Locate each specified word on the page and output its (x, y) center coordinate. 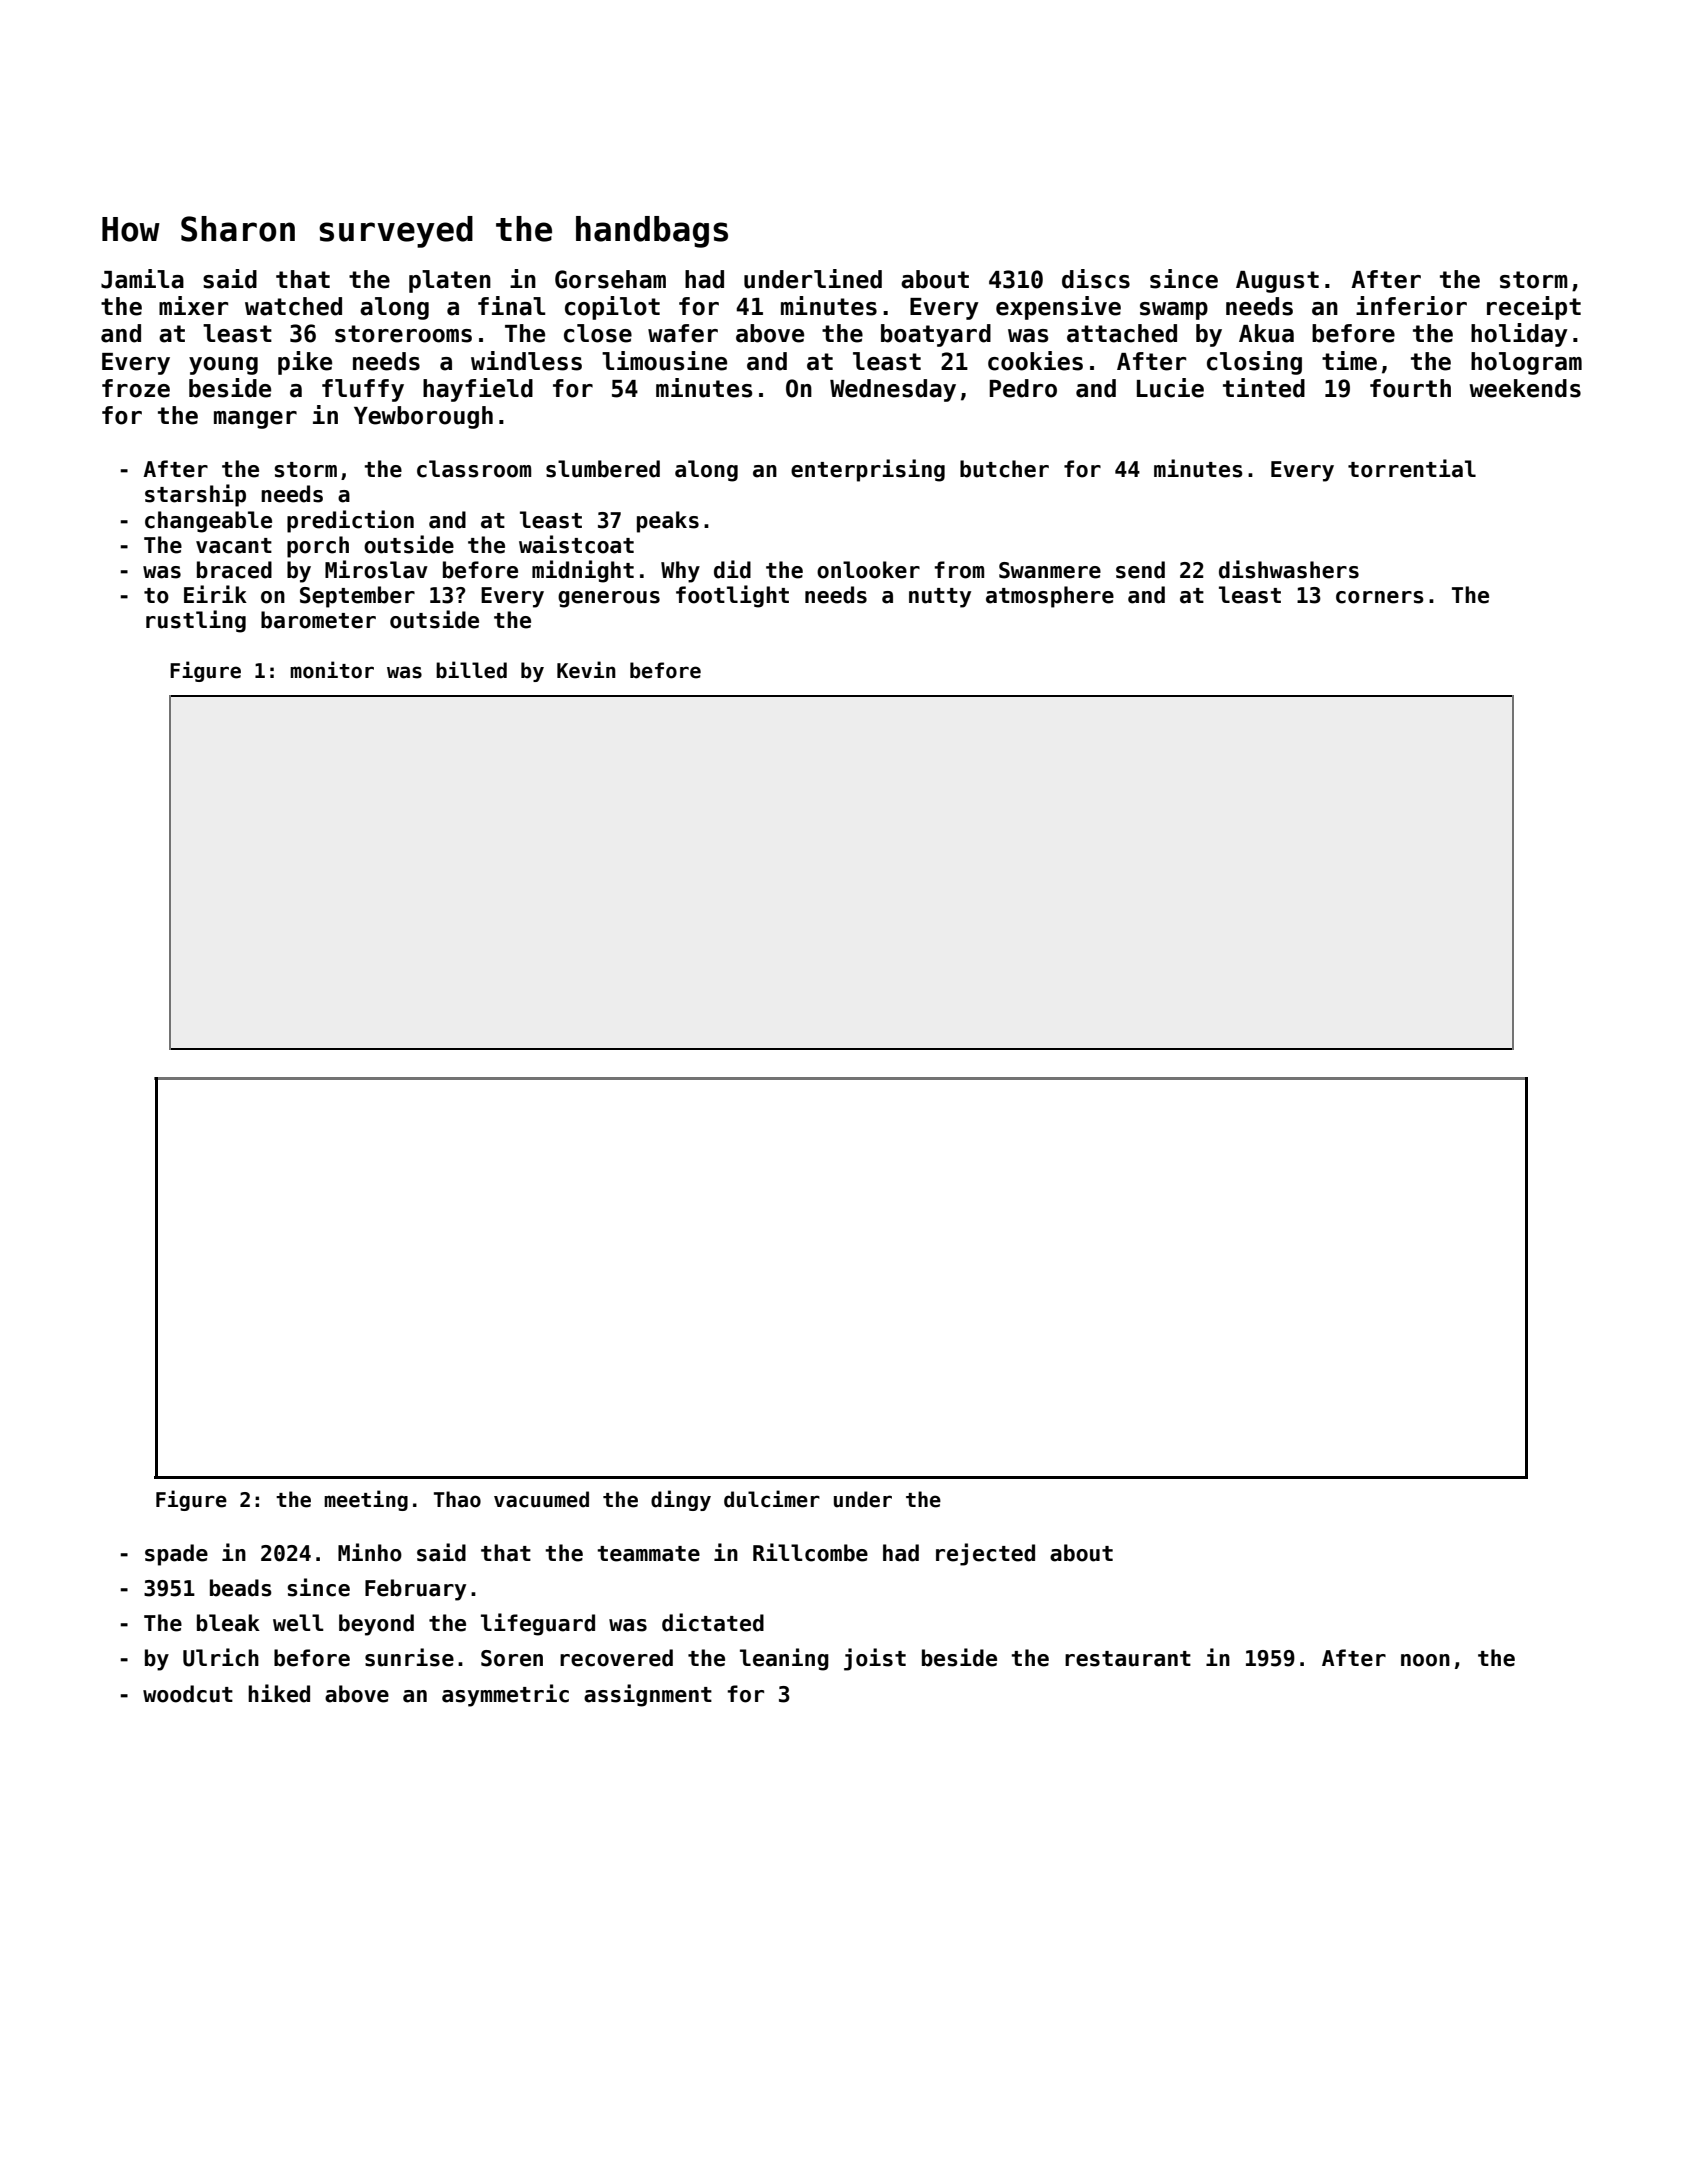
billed (471, 670)
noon (1425, 1660)
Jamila (142, 279)
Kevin (586, 670)
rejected (985, 1554)
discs (1096, 279)
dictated (713, 1622)
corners (1380, 597)
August (1277, 282)
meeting (366, 1500)
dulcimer (772, 1499)
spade (176, 1555)
